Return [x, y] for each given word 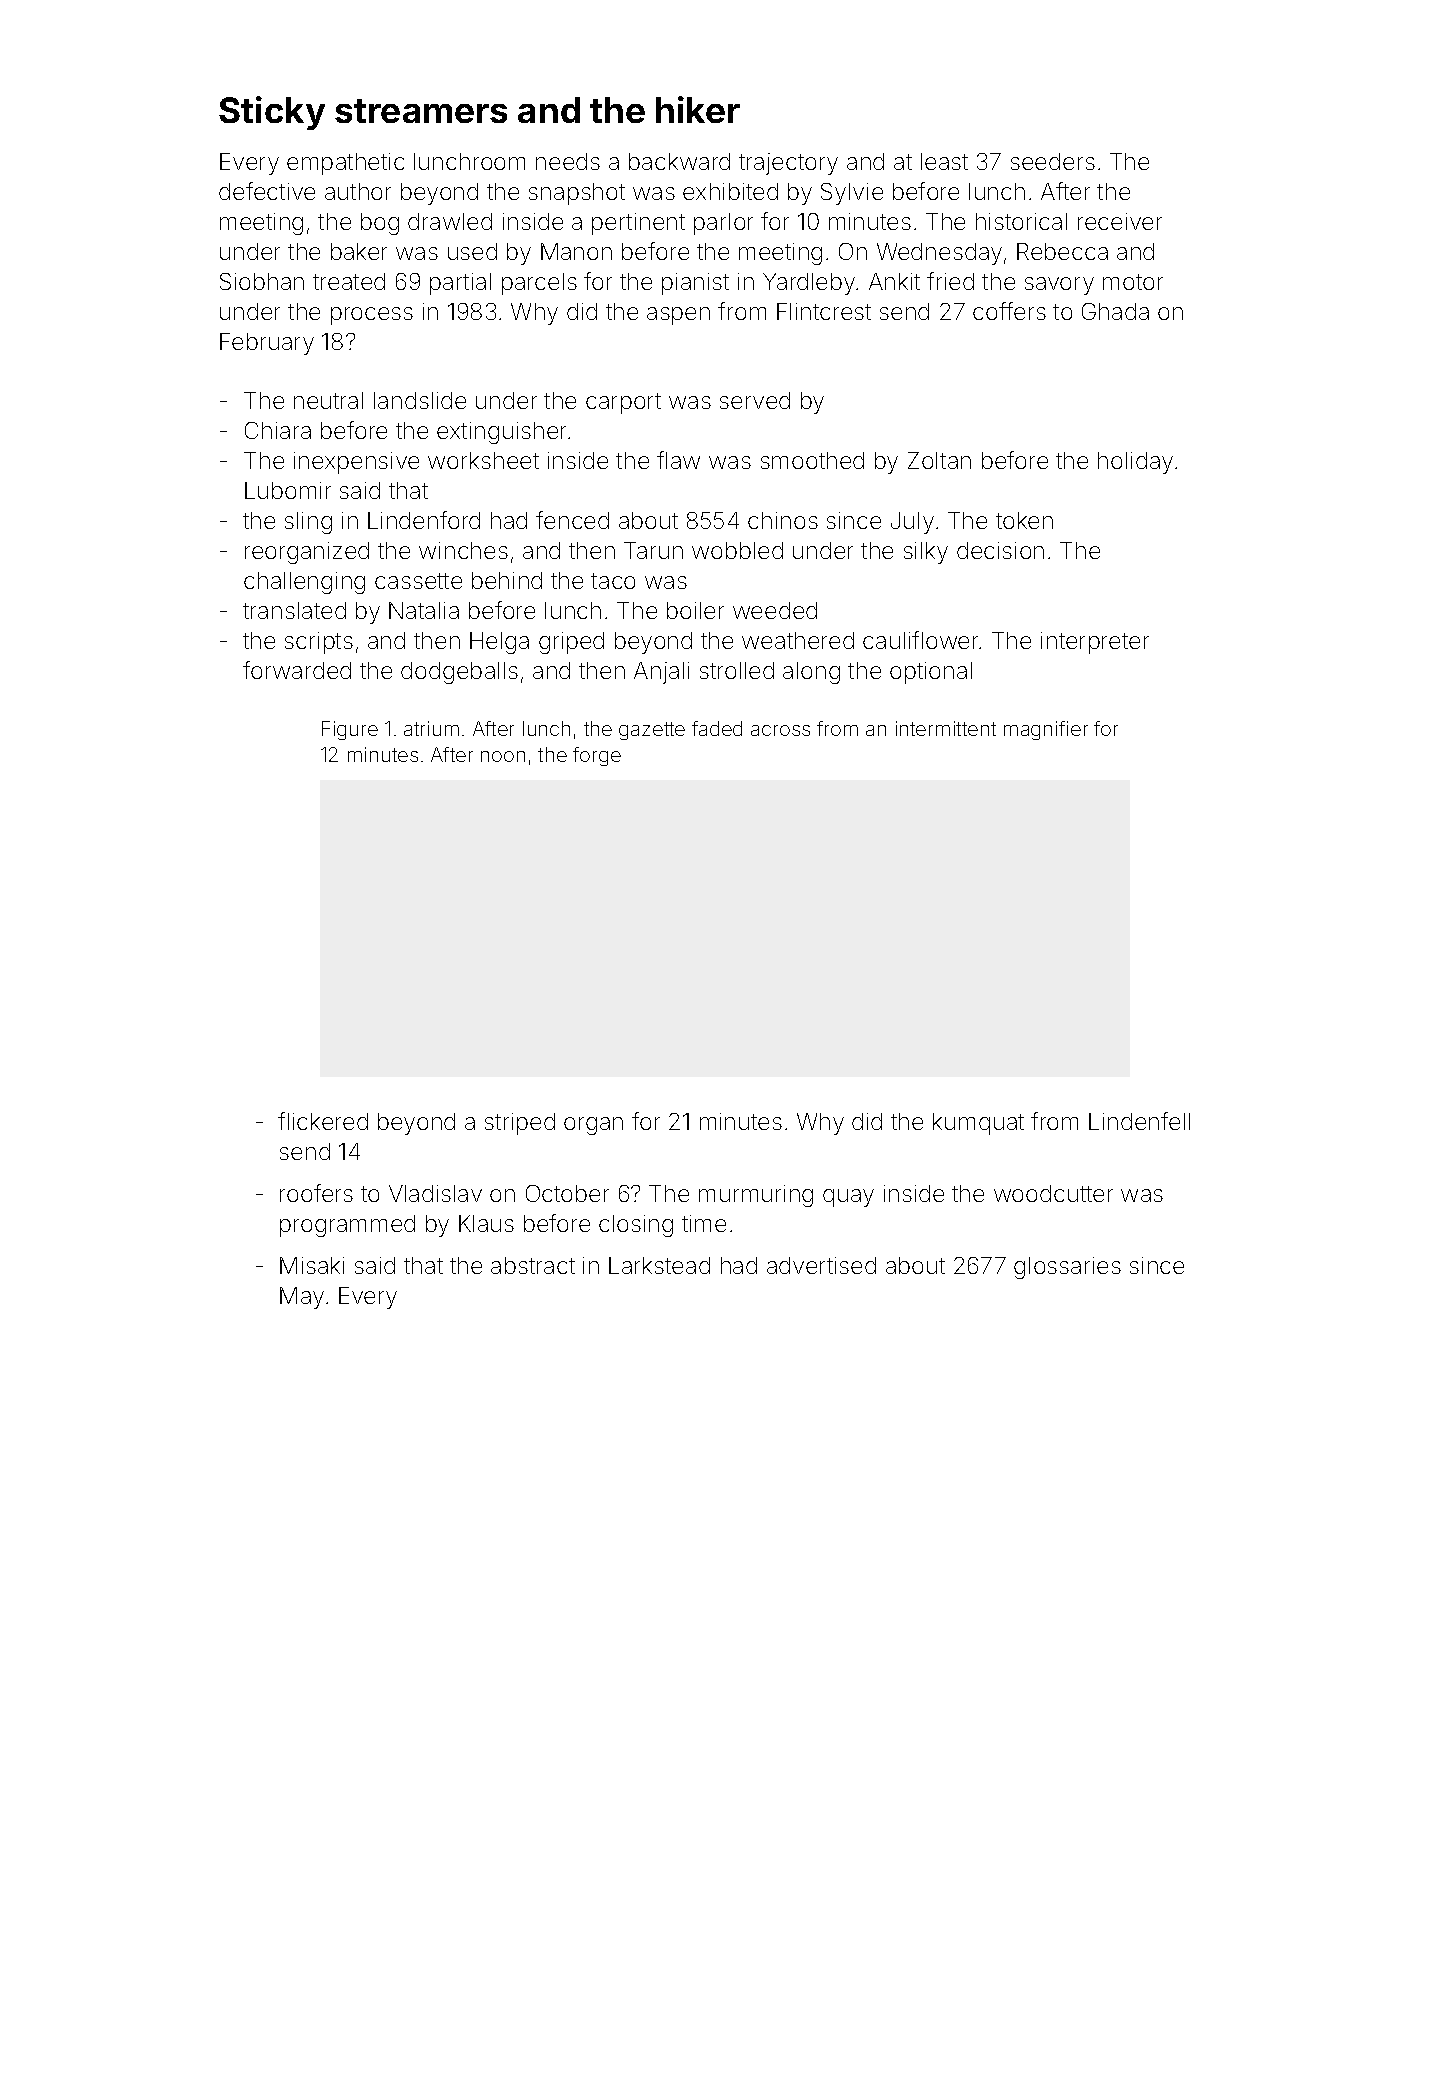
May [302, 1298]
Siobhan [262, 281]
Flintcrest [824, 311]
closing [636, 1226]
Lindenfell [1139, 1121]
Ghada [1115, 311]
